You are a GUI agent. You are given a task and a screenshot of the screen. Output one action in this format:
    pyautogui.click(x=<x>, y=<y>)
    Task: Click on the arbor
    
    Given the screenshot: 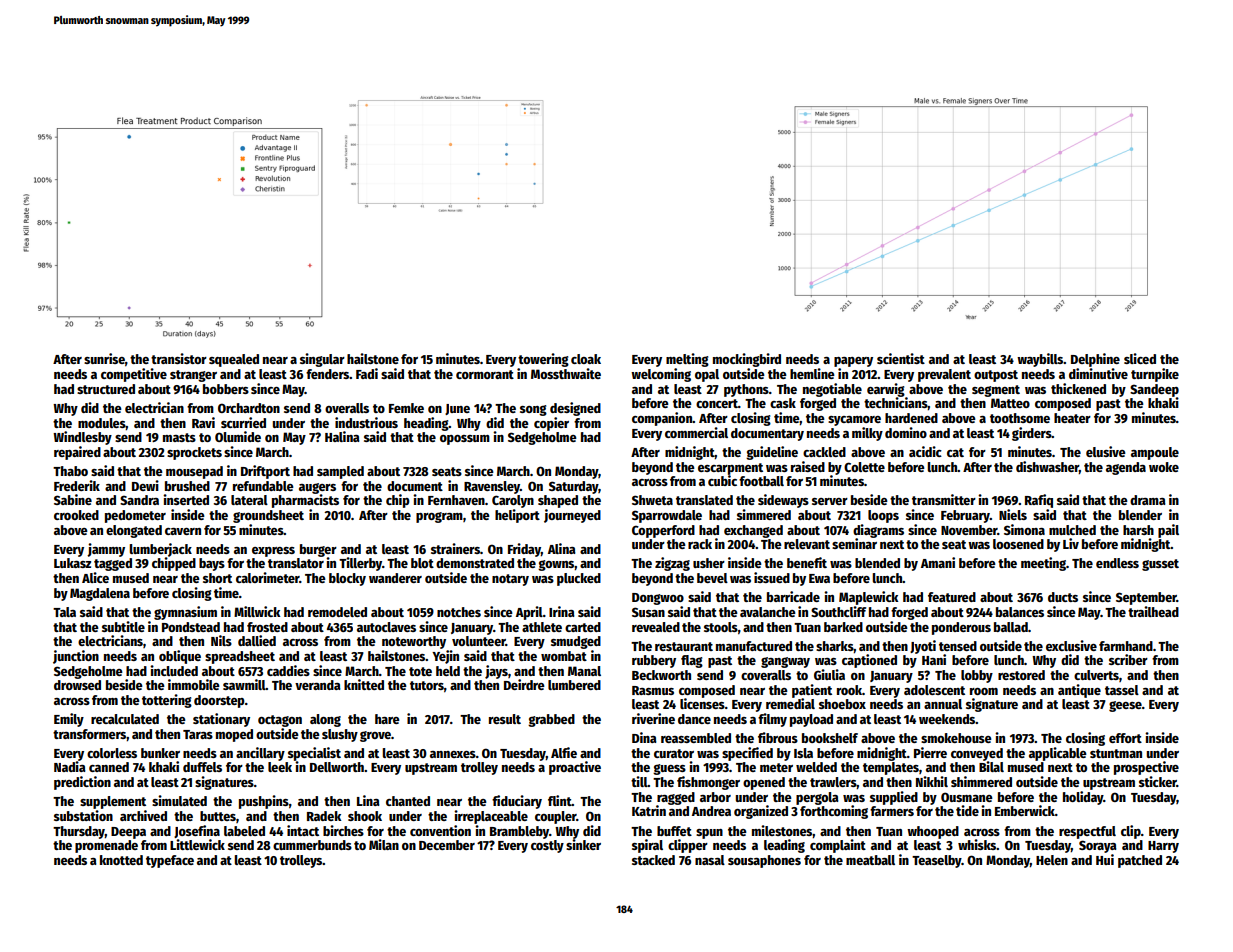 What is the action you would take?
    pyautogui.click(x=715, y=797)
